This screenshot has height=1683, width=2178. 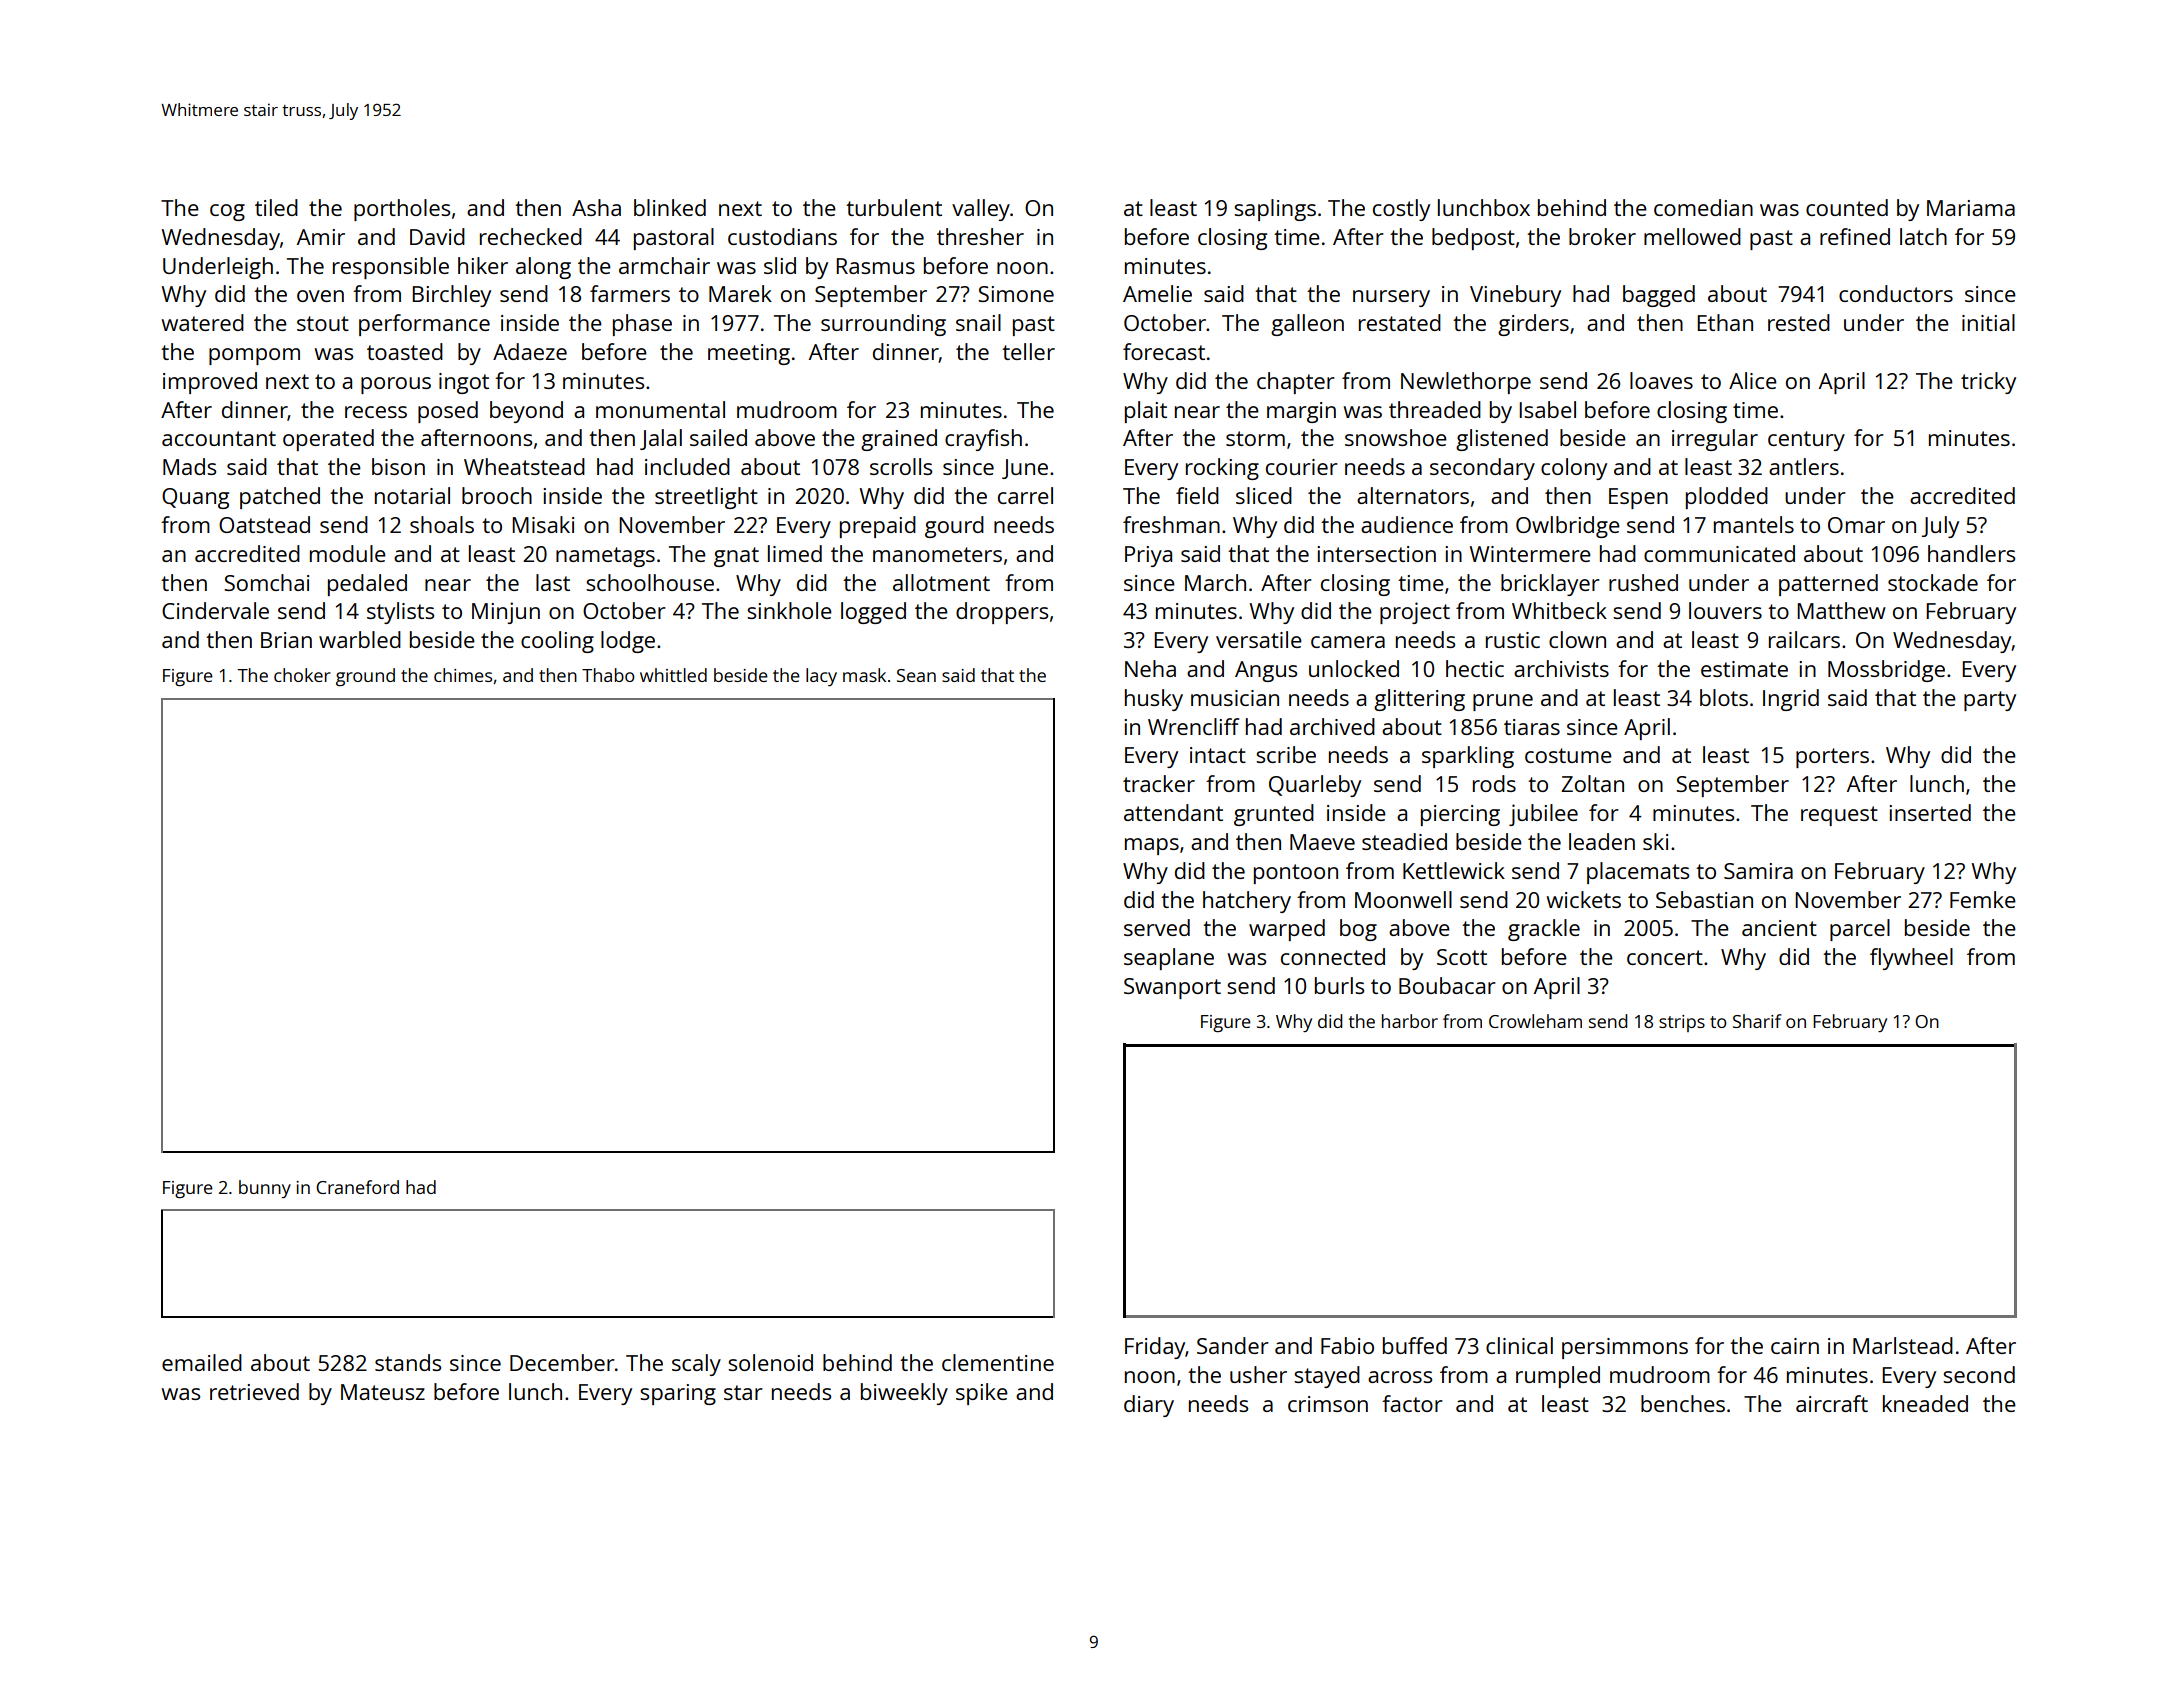 What do you see at coordinates (1832, 758) in the screenshot?
I see `porters` at bounding box center [1832, 758].
